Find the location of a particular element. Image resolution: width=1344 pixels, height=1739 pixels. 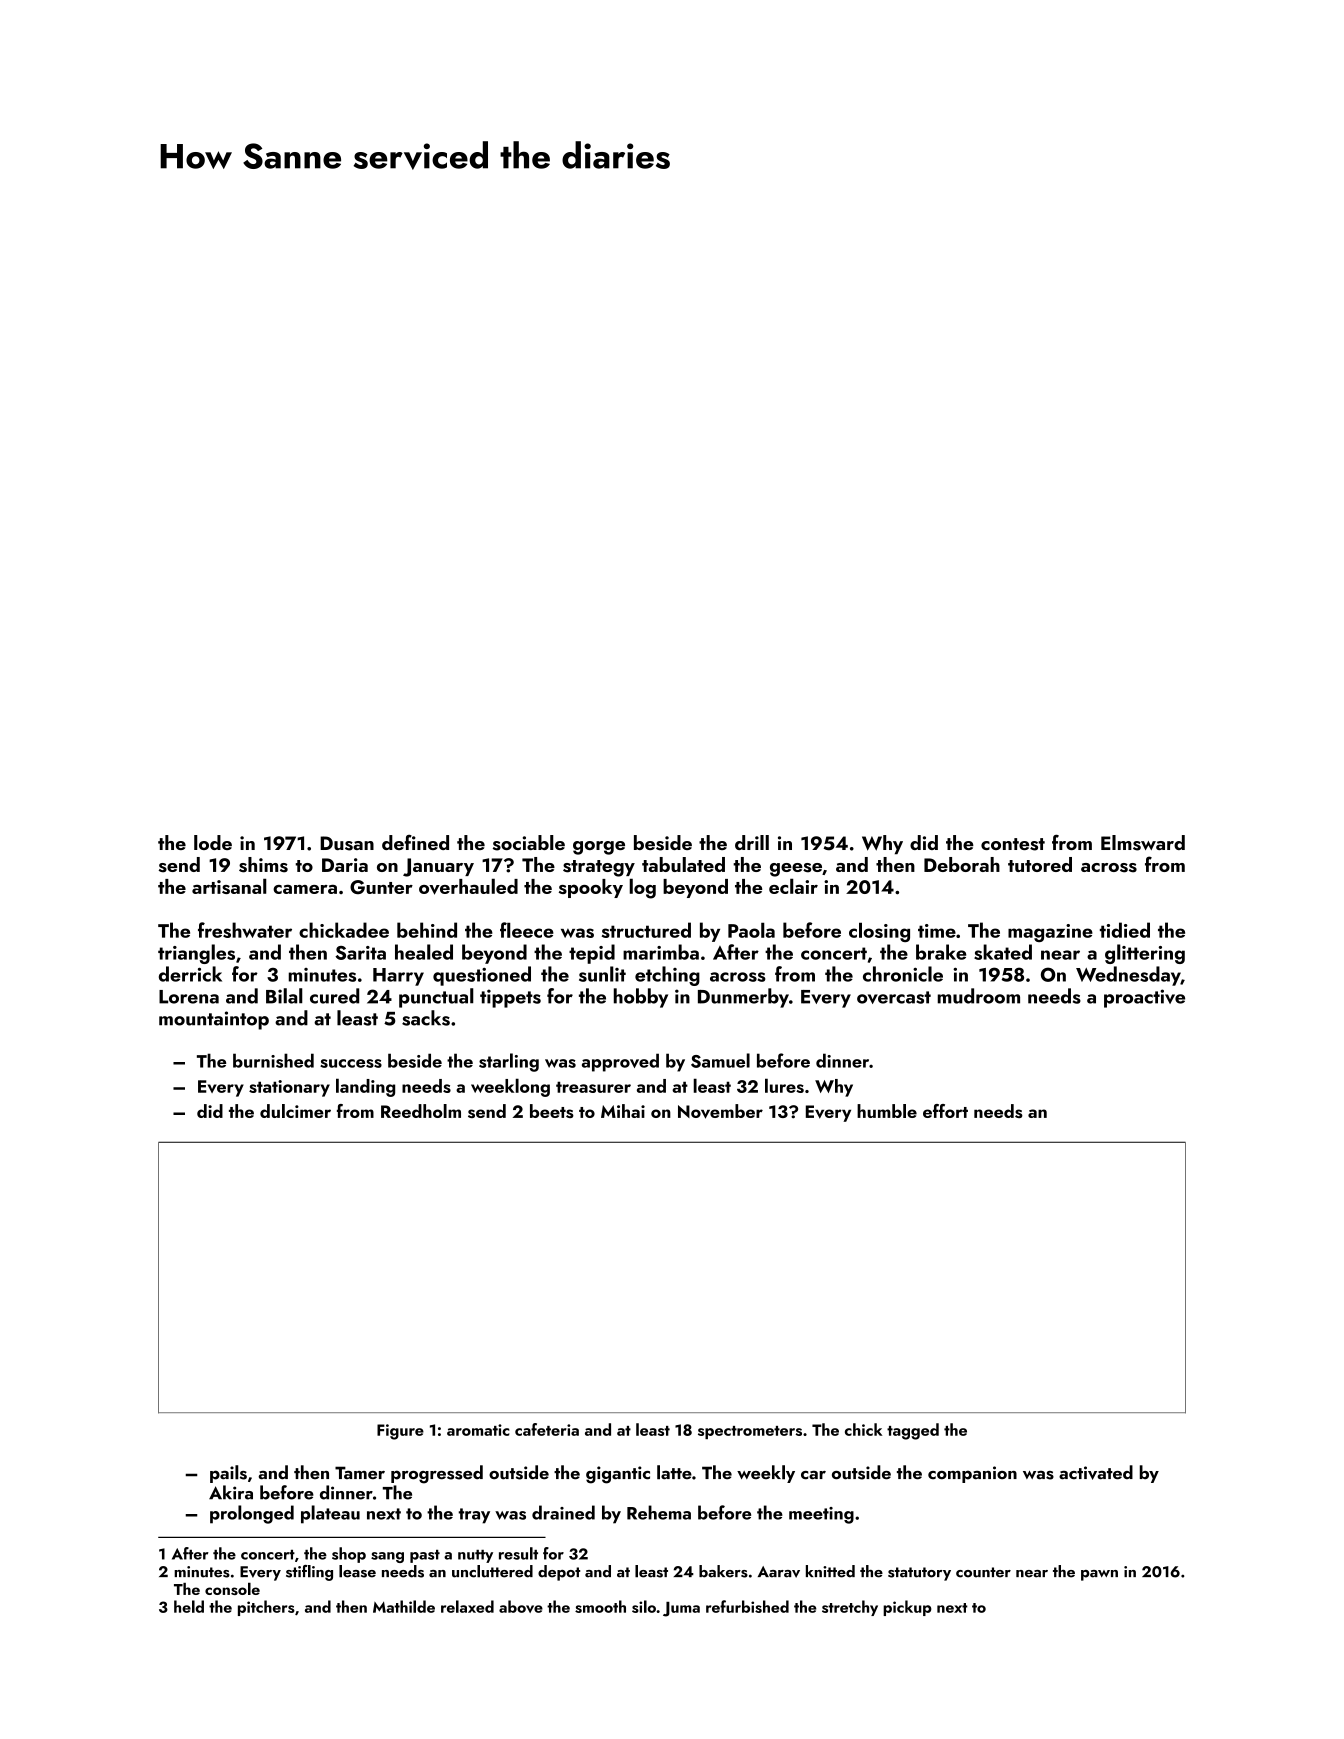

pickup is located at coordinates (907, 1608).
